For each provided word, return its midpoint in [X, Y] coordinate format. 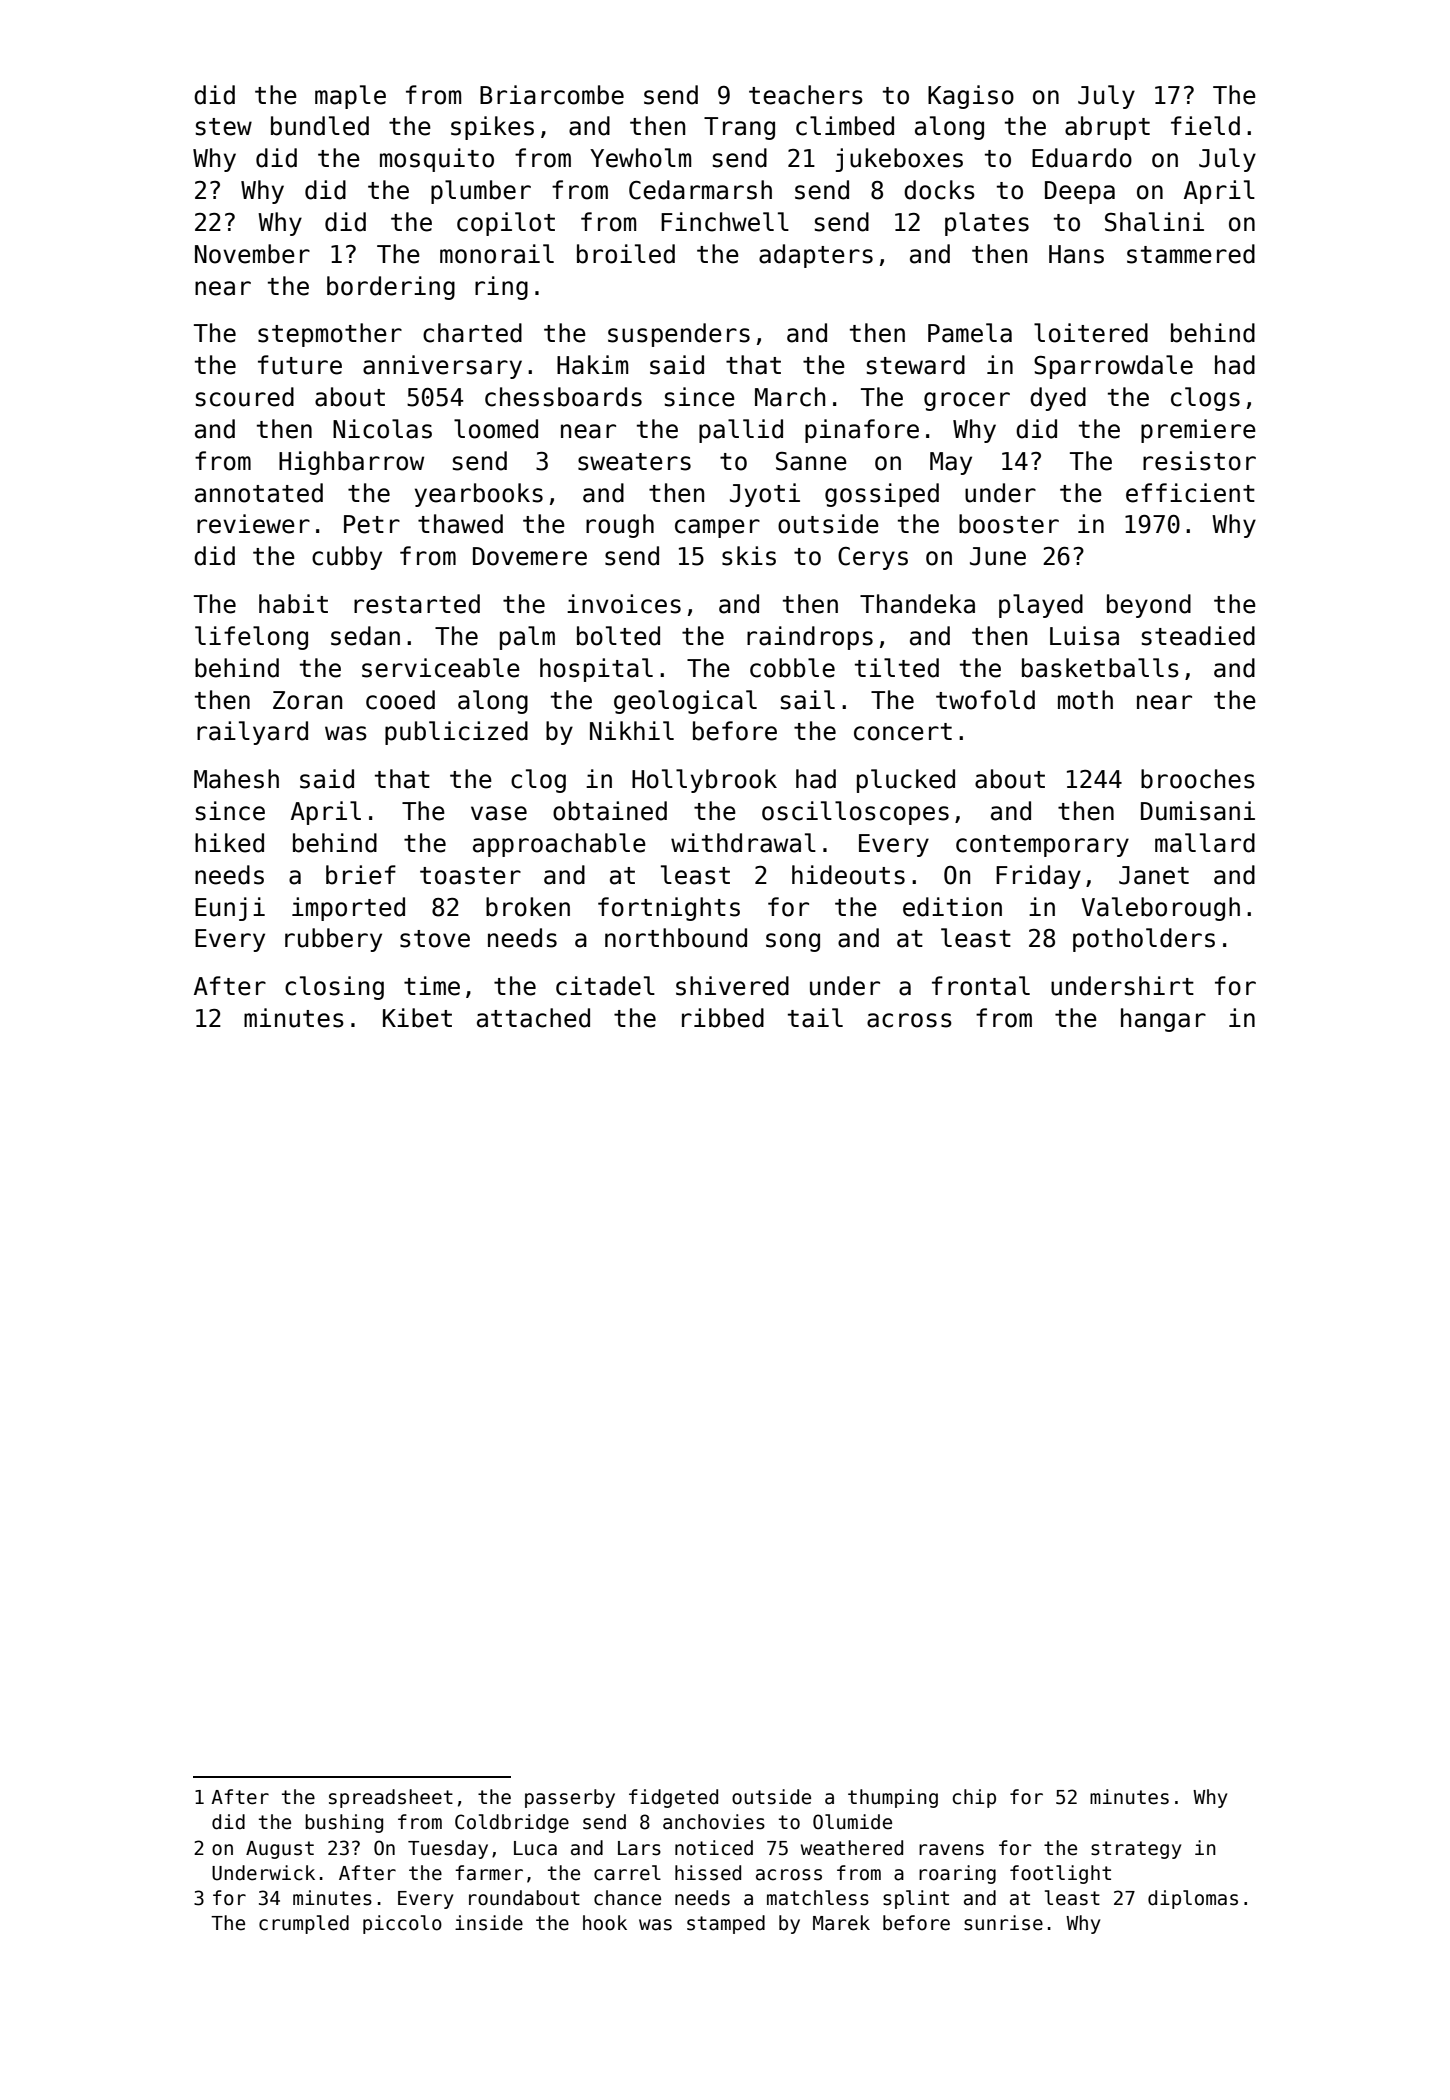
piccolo [402, 1924]
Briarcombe [552, 95]
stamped [726, 1924]
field [1205, 126]
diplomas [1193, 1899]
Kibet [417, 1018]
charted [472, 333]
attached [533, 1018]
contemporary [1042, 846]
